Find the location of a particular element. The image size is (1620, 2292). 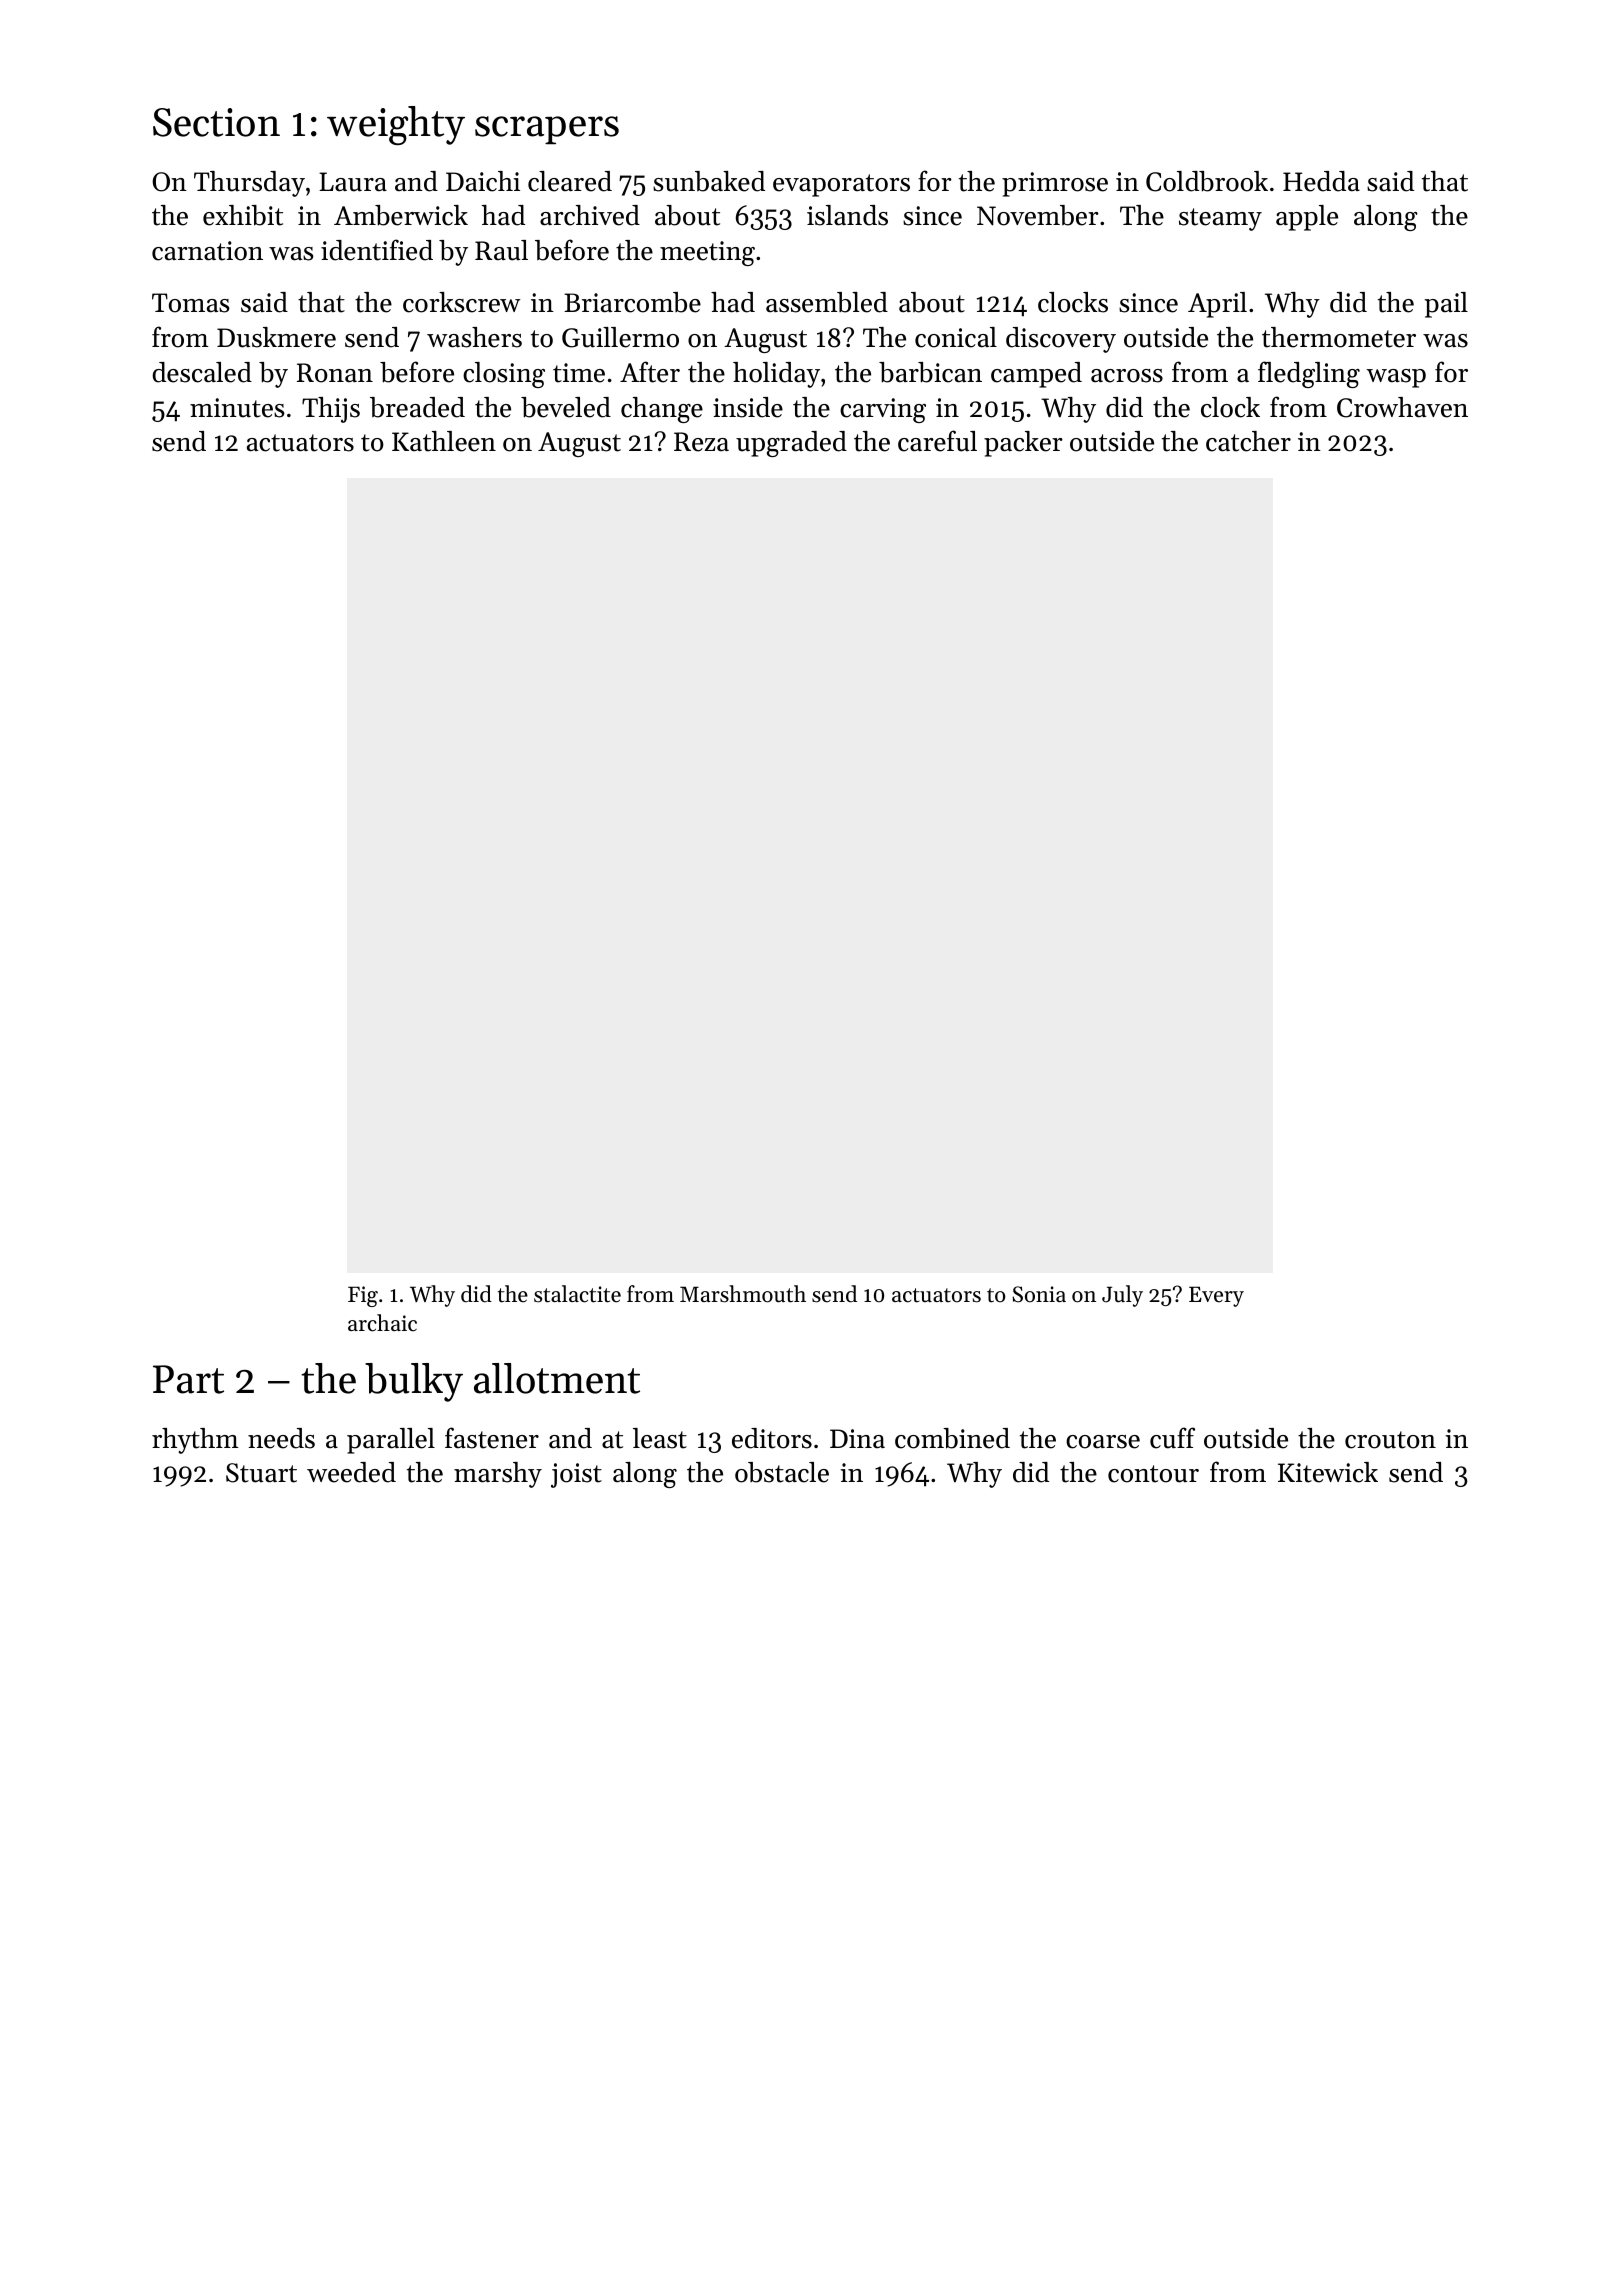

Coldbrook is located at coordinates (1207, 181).
